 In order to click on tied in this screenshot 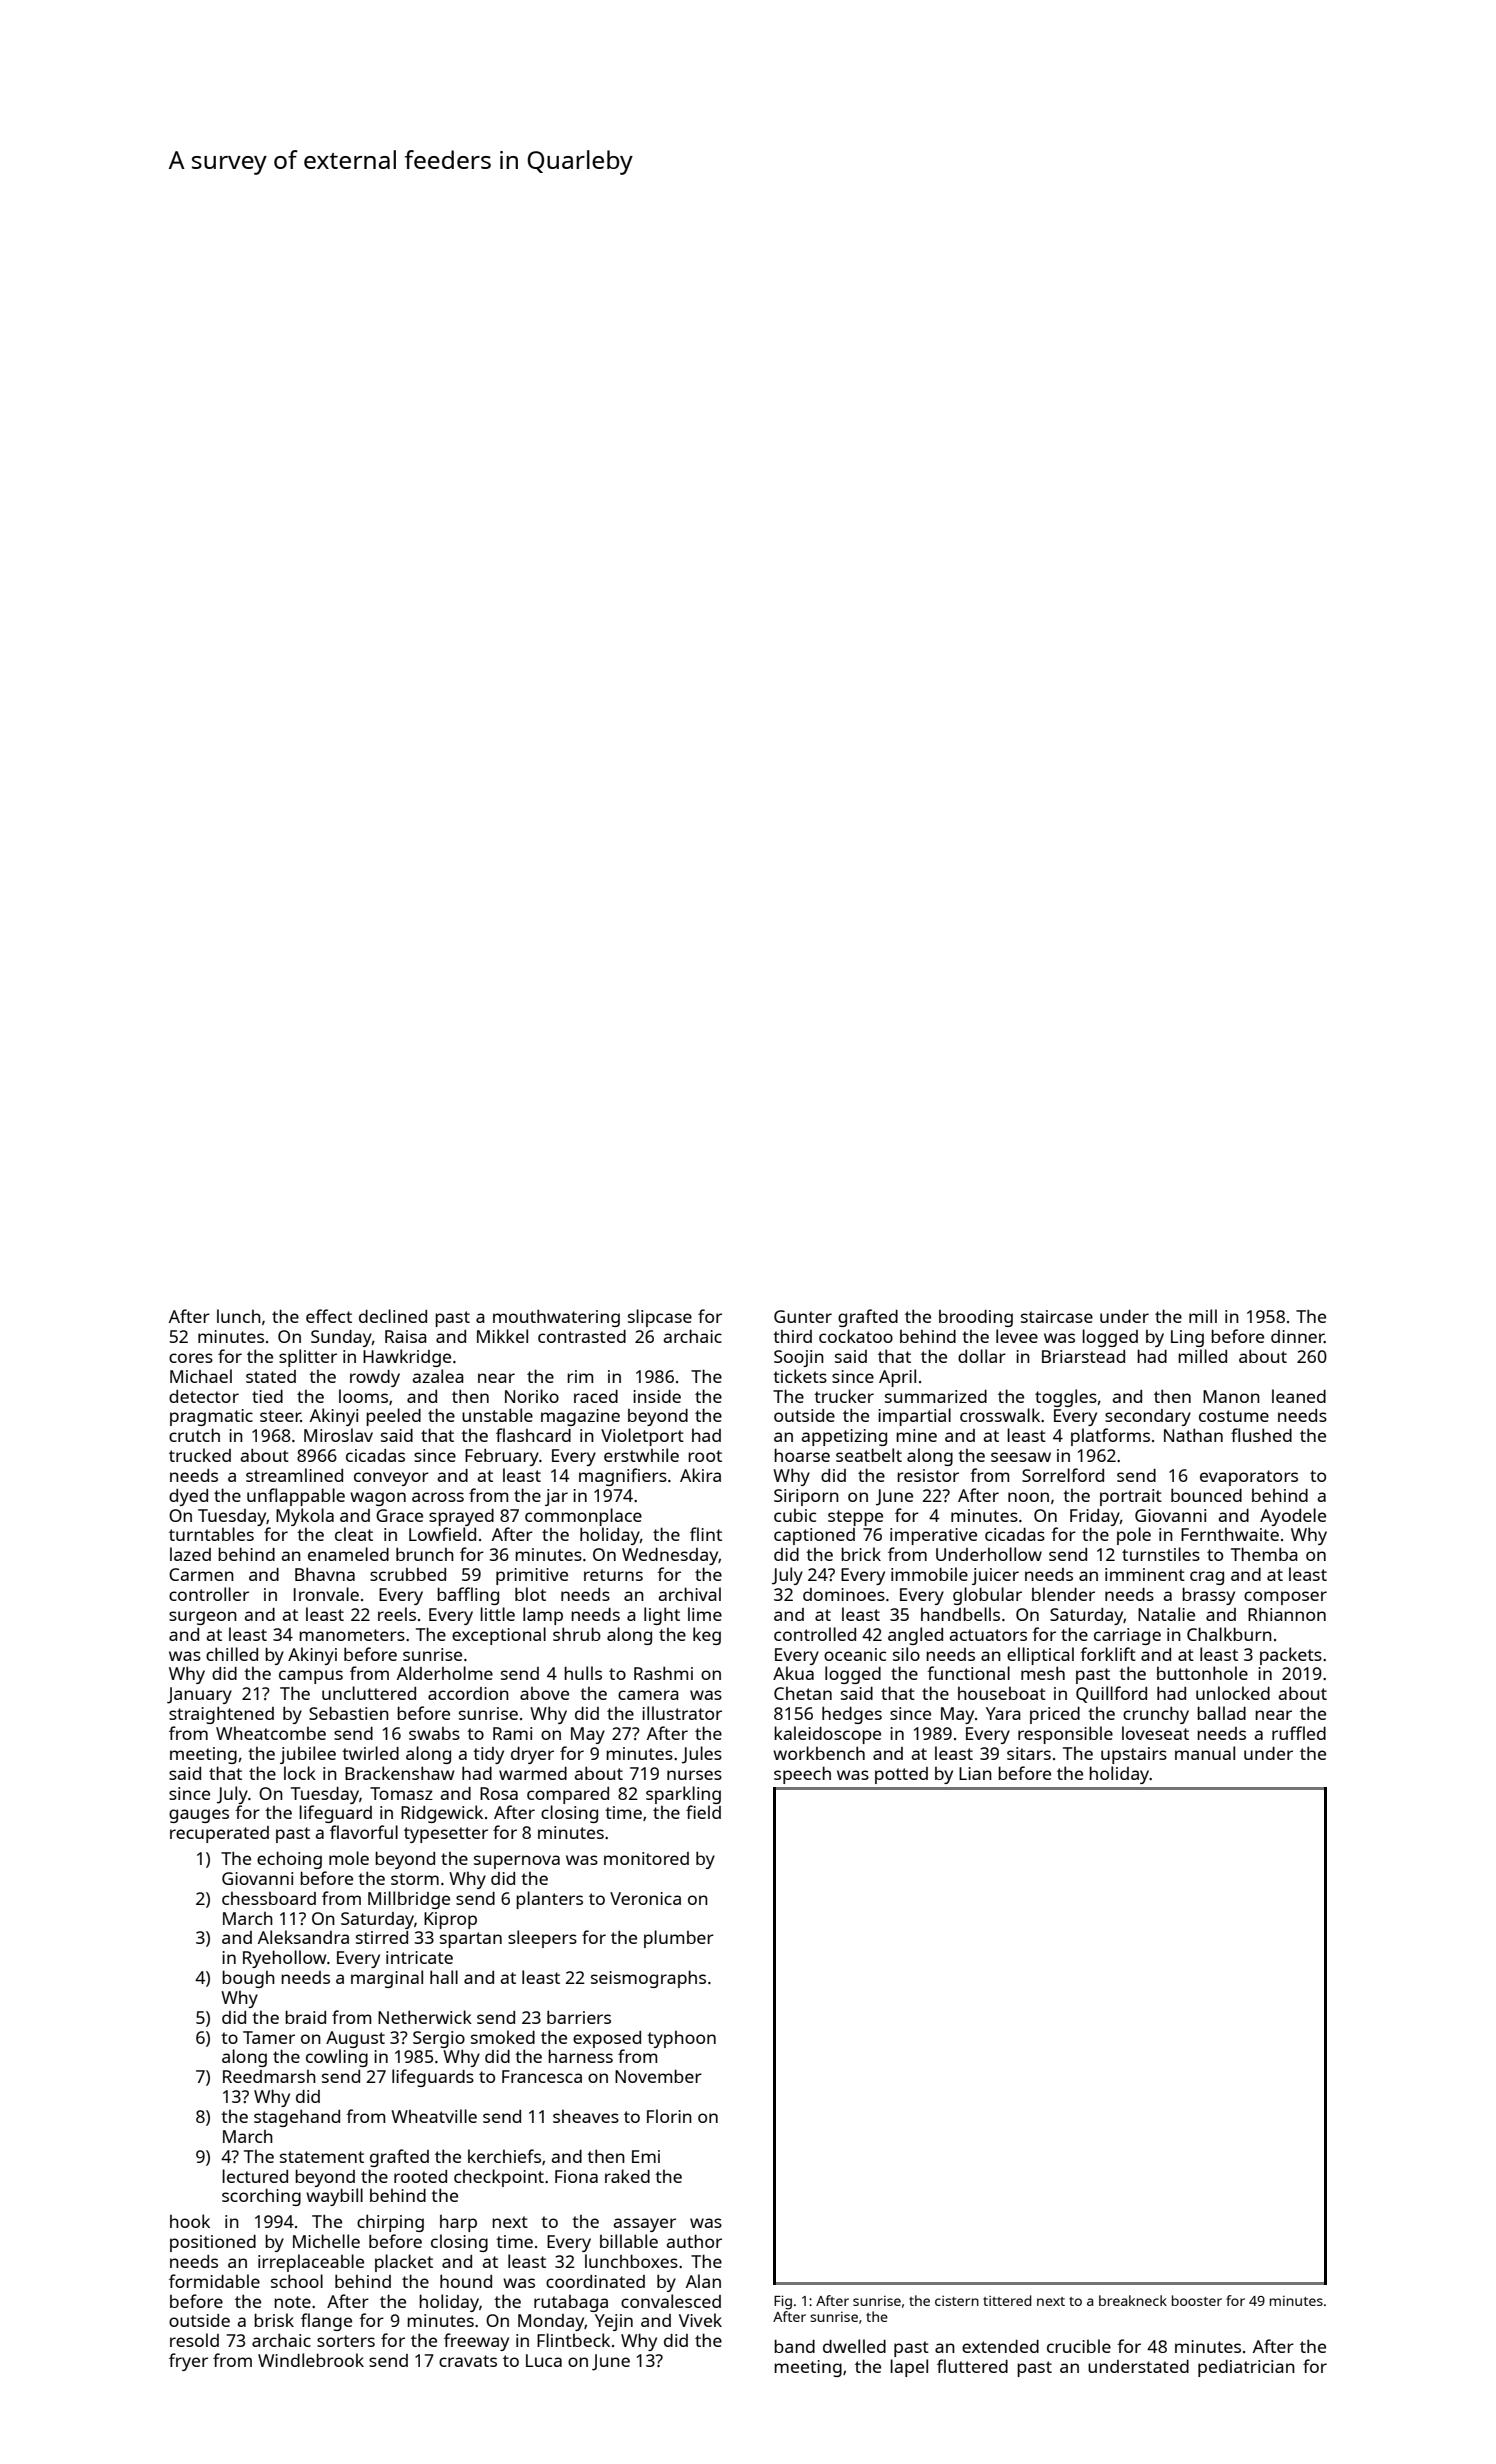, I will do `click(267, 1396)`.
